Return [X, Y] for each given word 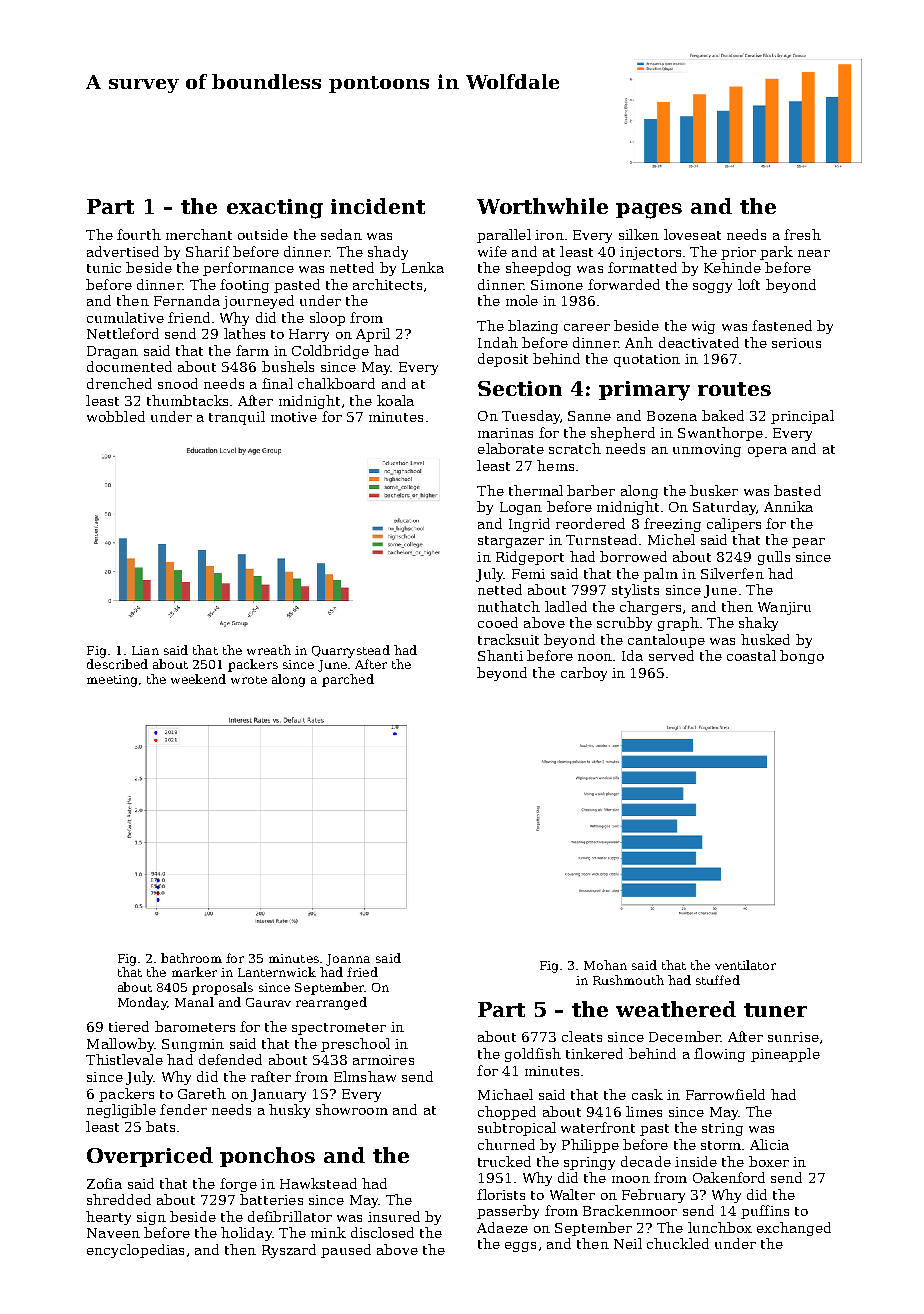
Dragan [112, 352]
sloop [327, 319]
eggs [520, 1247]
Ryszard [289, 1251]
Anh [639, 342]
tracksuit [508, 639]
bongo [802, 657]
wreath [269, 650]
